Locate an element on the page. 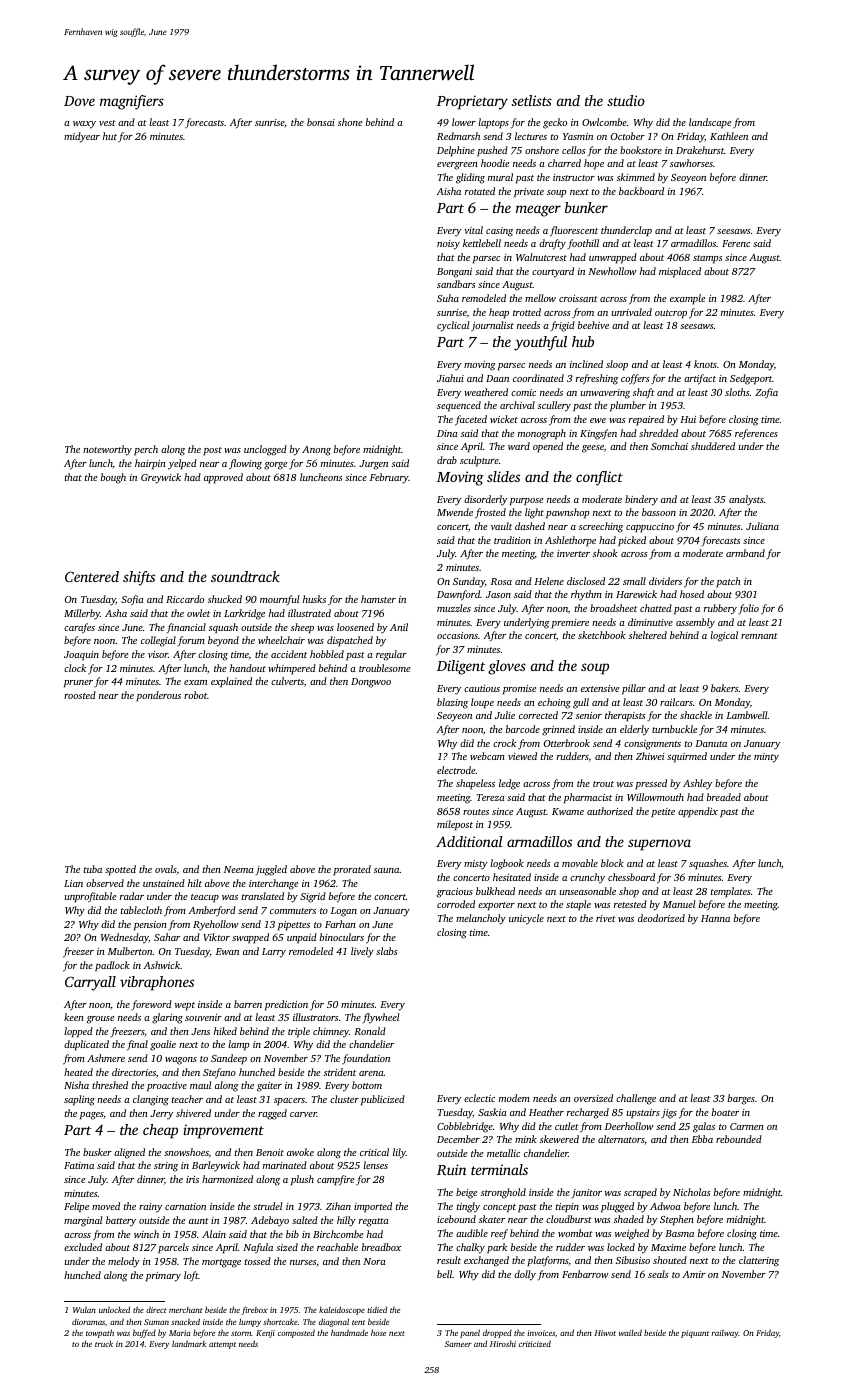  Kwame is located at coordinates (568, 811).
